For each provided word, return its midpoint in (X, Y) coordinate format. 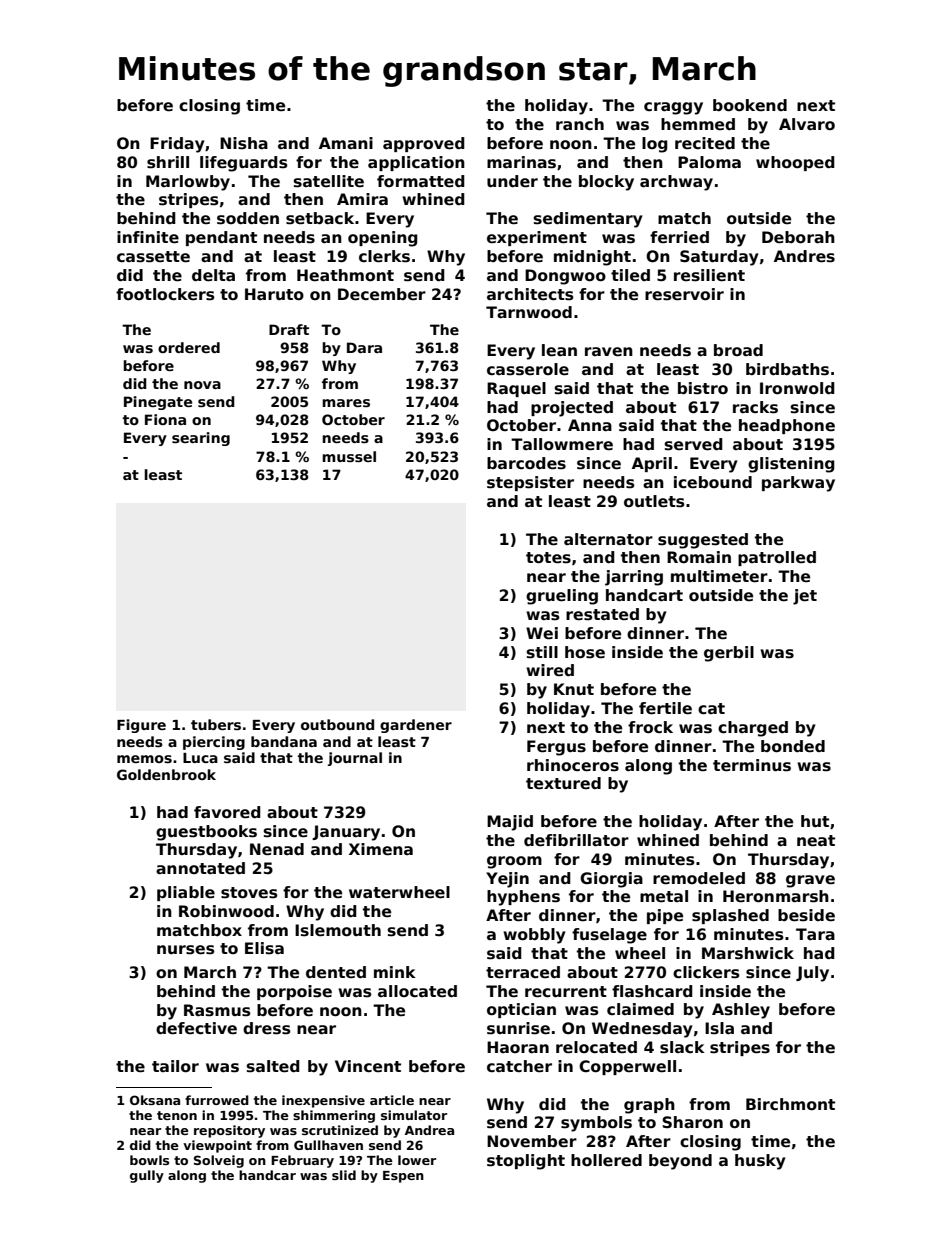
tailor (175, 1066)
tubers (216, 724)
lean (559, 350)
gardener (416, 726)
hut (815, 821)
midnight (592, 258)
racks (755, 407)
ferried (679, 237)
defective (196, 1028)
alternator (608, 539)
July (812, 974)
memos (144, 759)
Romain (699, 557)
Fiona (165, 419)
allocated (417, 991)
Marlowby (188, 183)
